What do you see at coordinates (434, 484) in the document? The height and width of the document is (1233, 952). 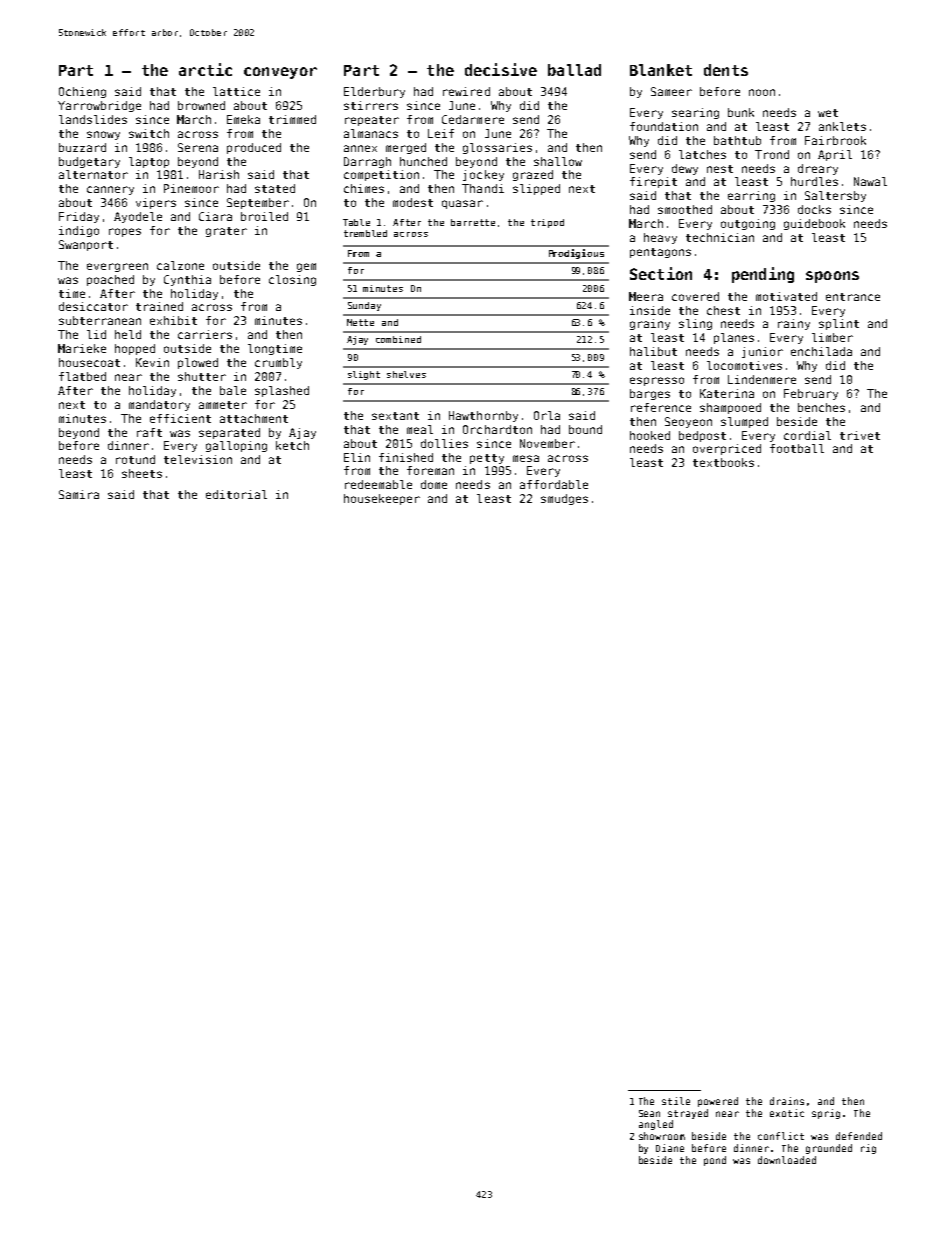 I see `dome` at bounding box center [434, 484].
